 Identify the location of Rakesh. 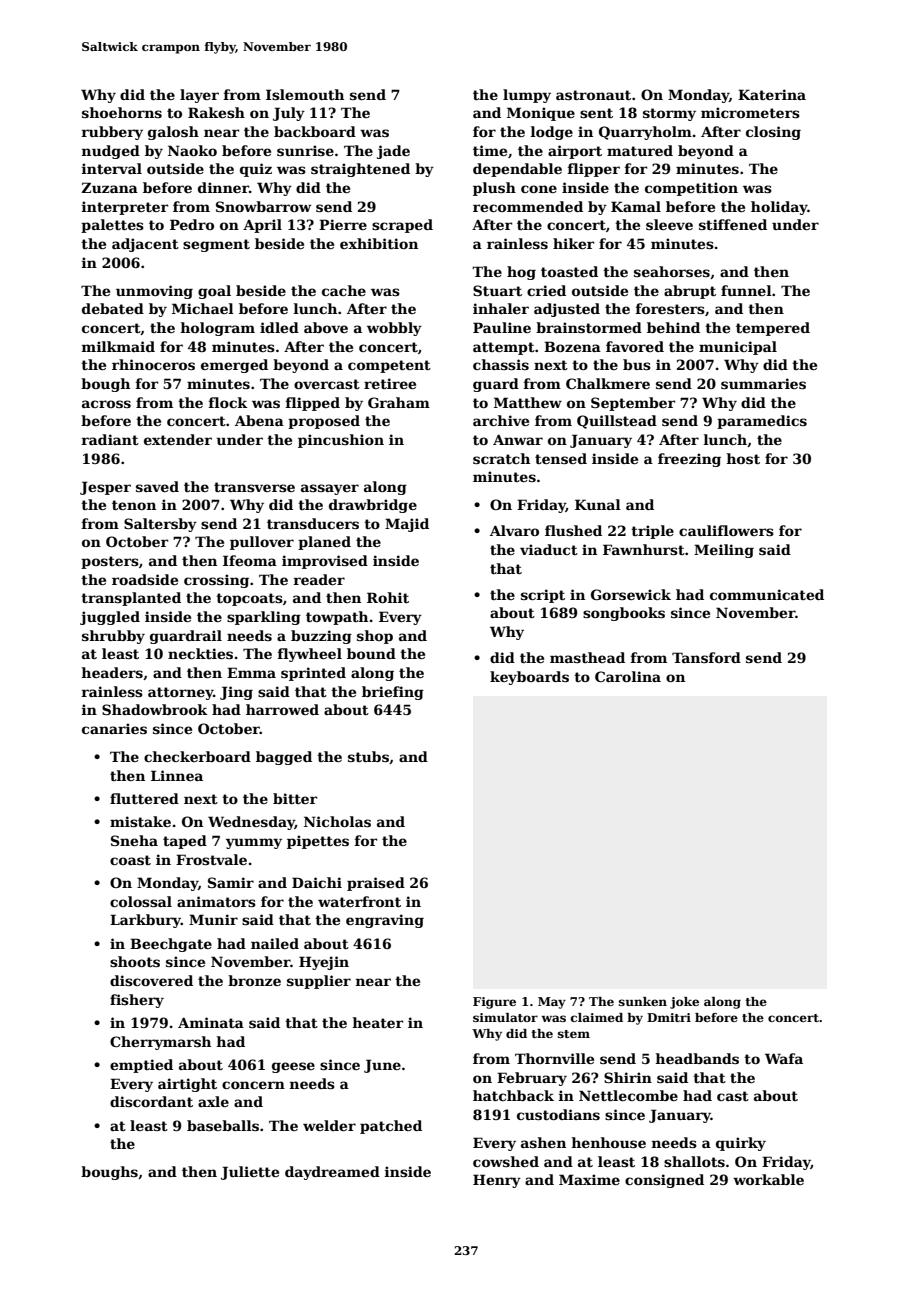
(216, 112).
